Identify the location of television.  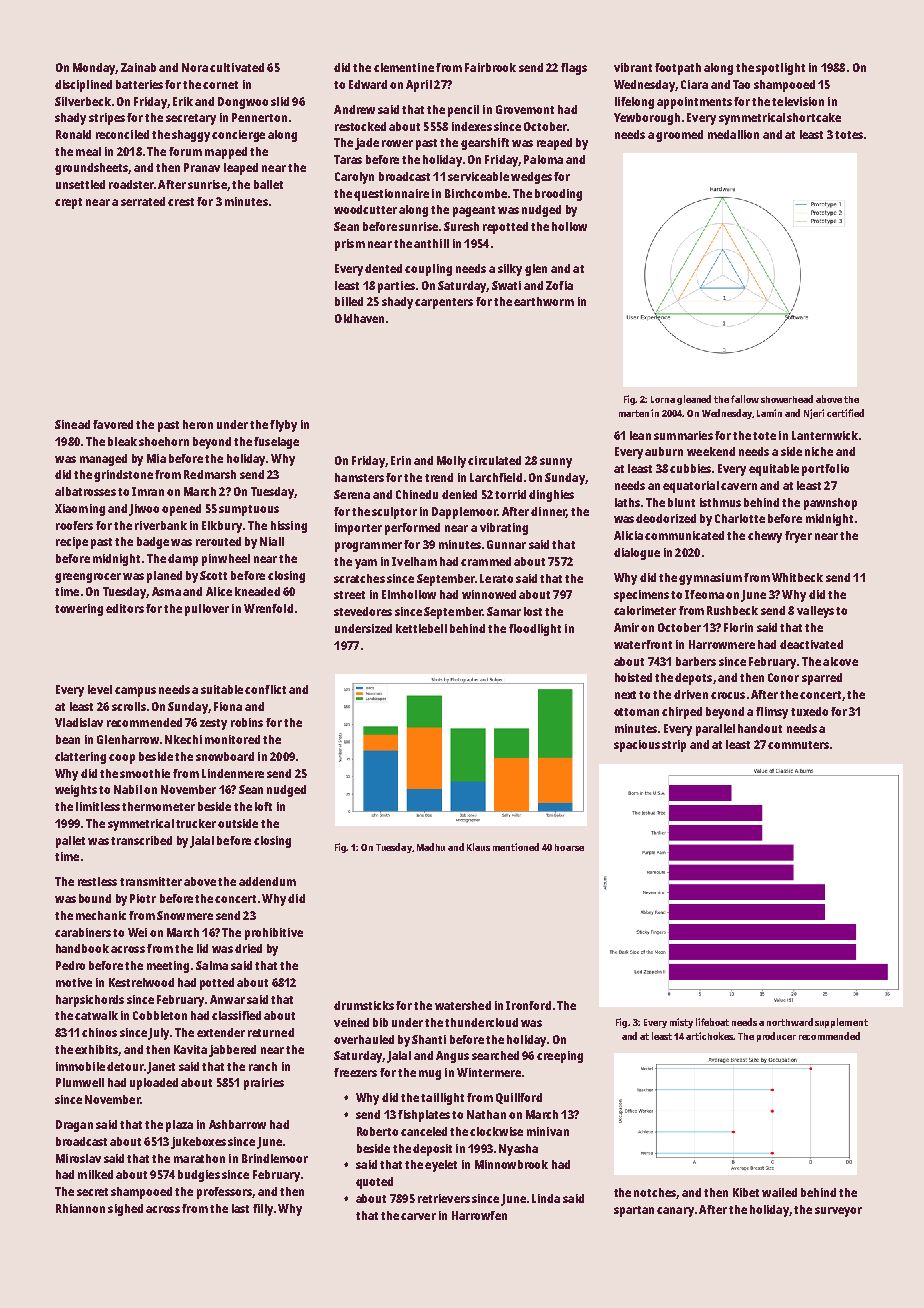
(798, 101).
